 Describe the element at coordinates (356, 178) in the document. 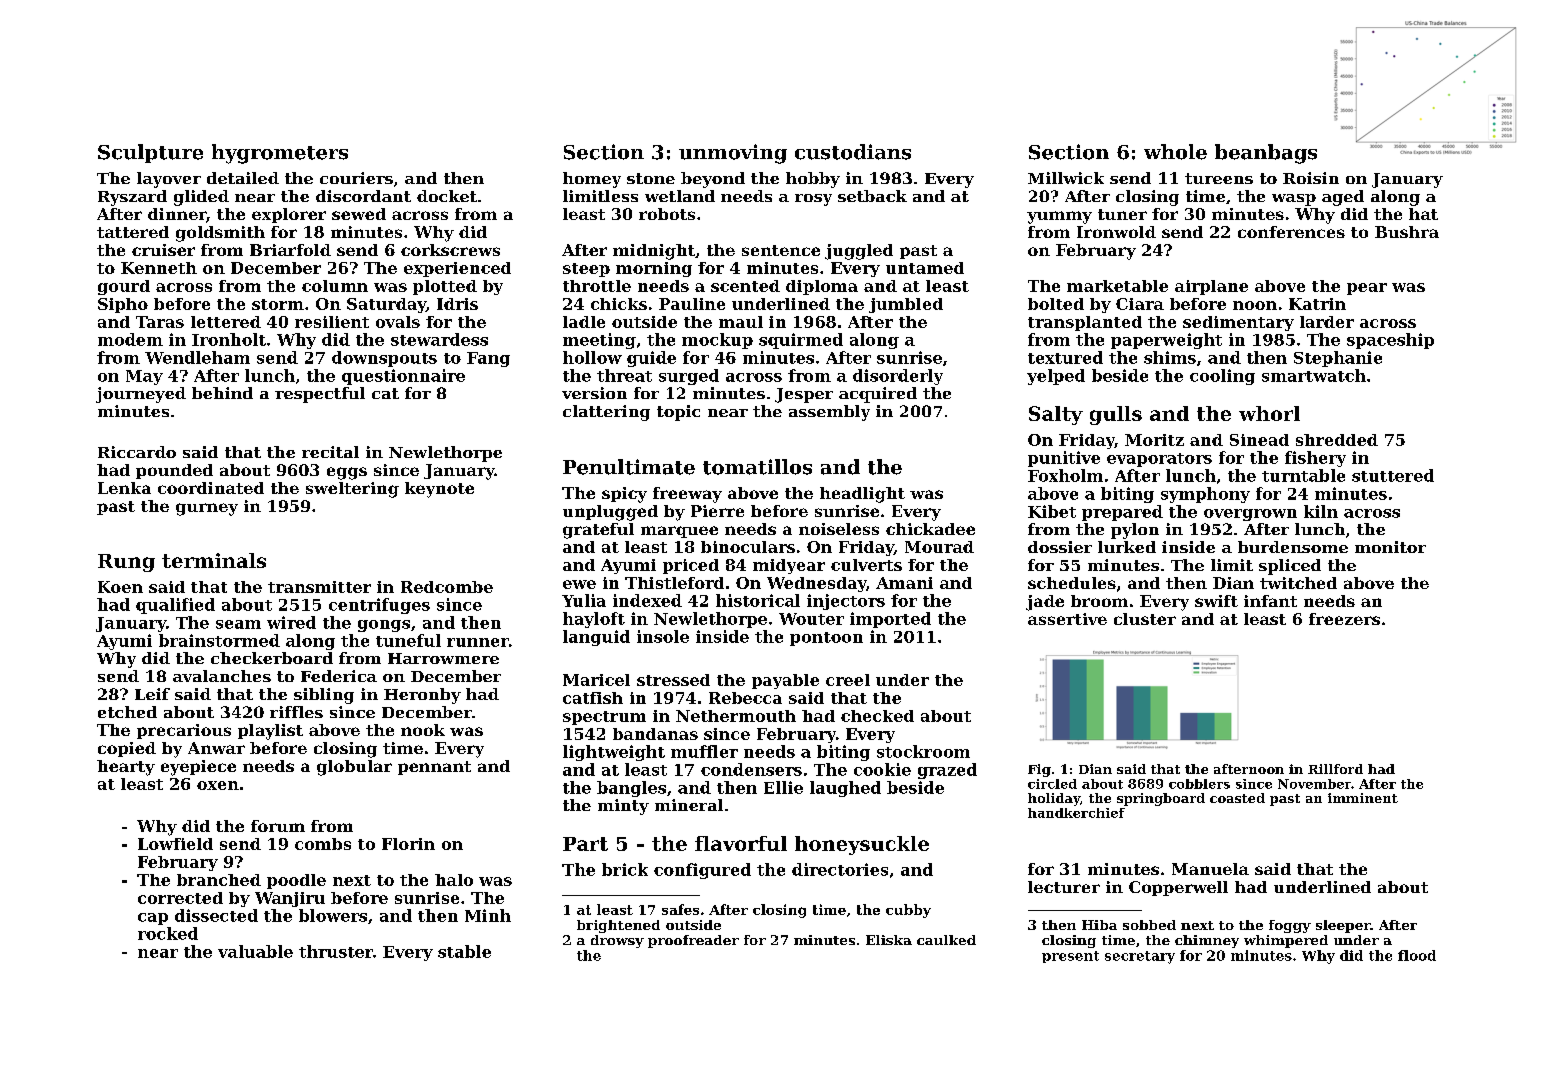

I see `couriers` at that location.
